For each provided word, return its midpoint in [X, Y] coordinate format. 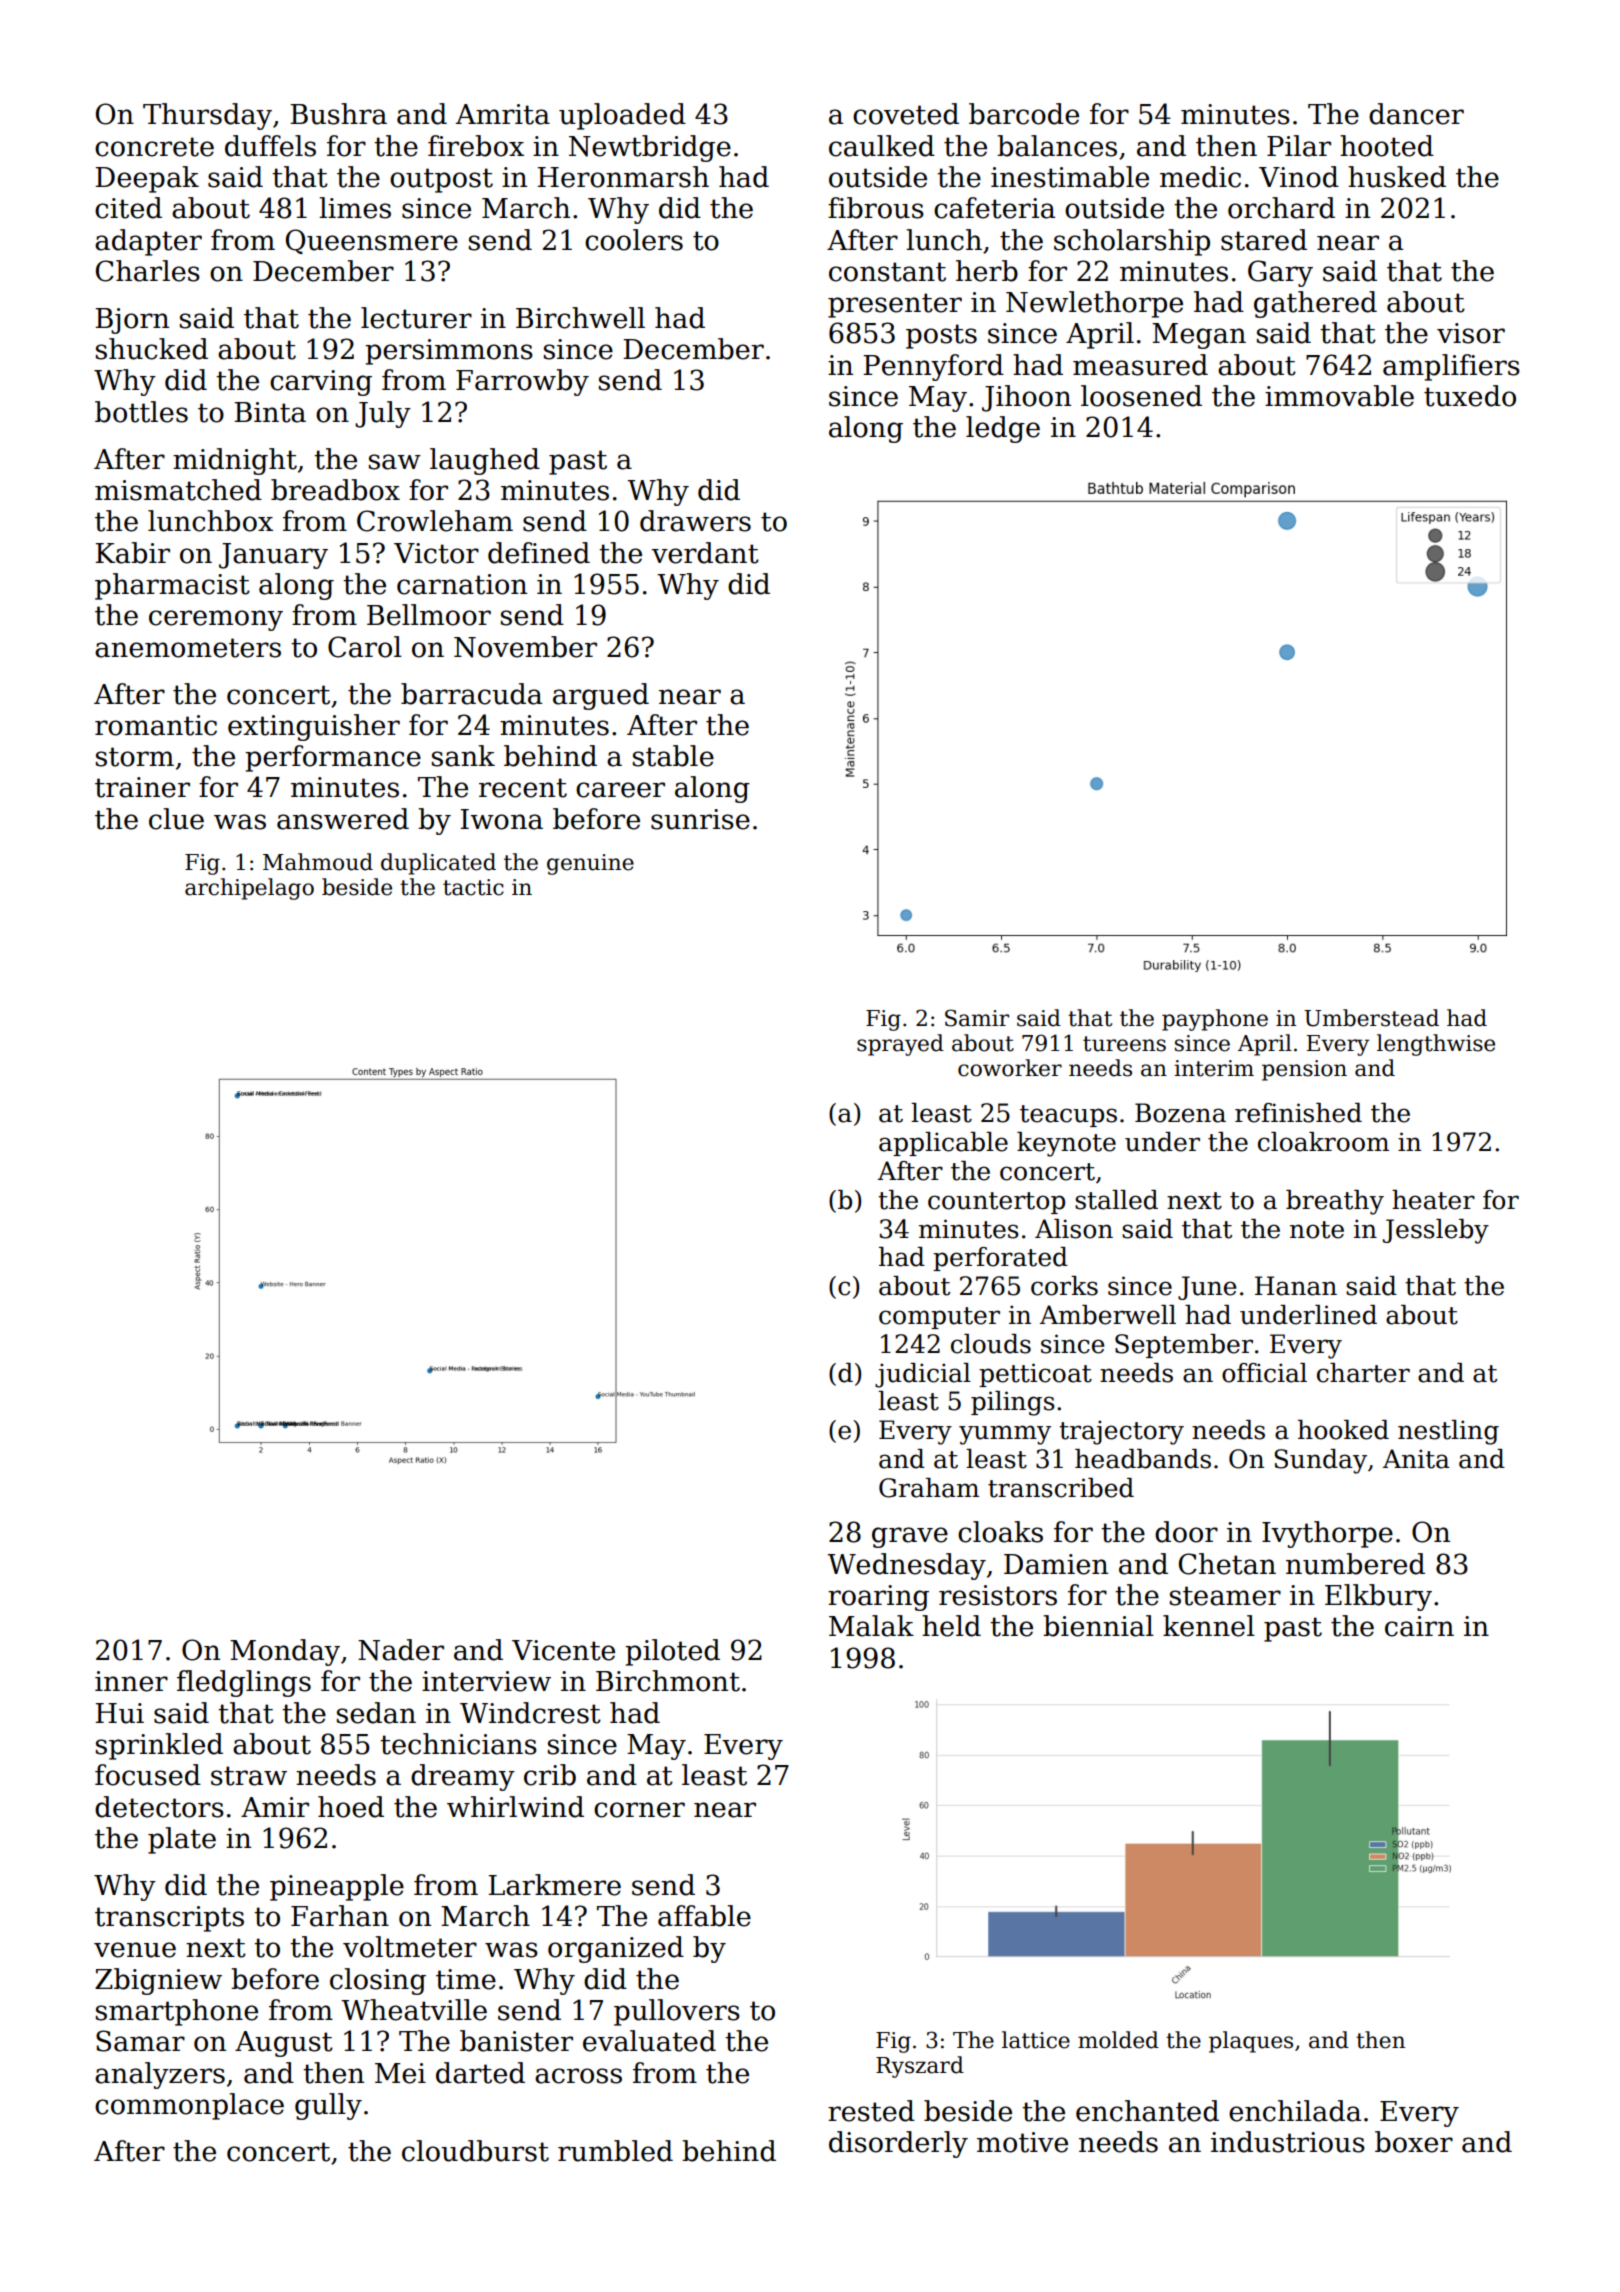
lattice [1036, 2040]
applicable [943, 1144]
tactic [473, 887]
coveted [906, 114]
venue [135, 1950]
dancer [1416, 114]
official [1264, 1373]
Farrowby [522, 382]
